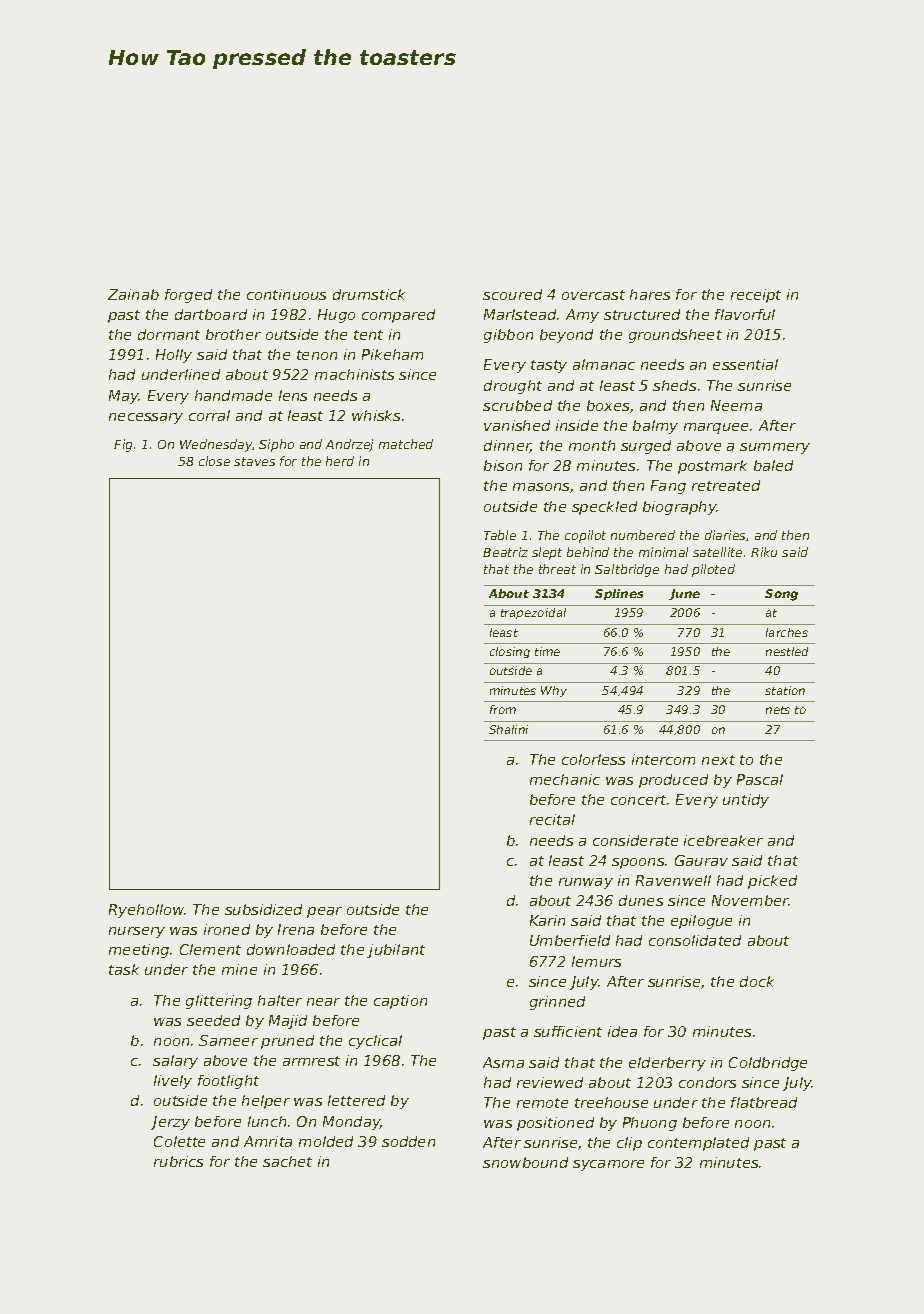 Image resolution: width=924 pixels, height=1314 pixels. What do you see at coordinates (146, 911) in the screenshot?
I see `Ryehollow` at bounding box center [146, 911].
